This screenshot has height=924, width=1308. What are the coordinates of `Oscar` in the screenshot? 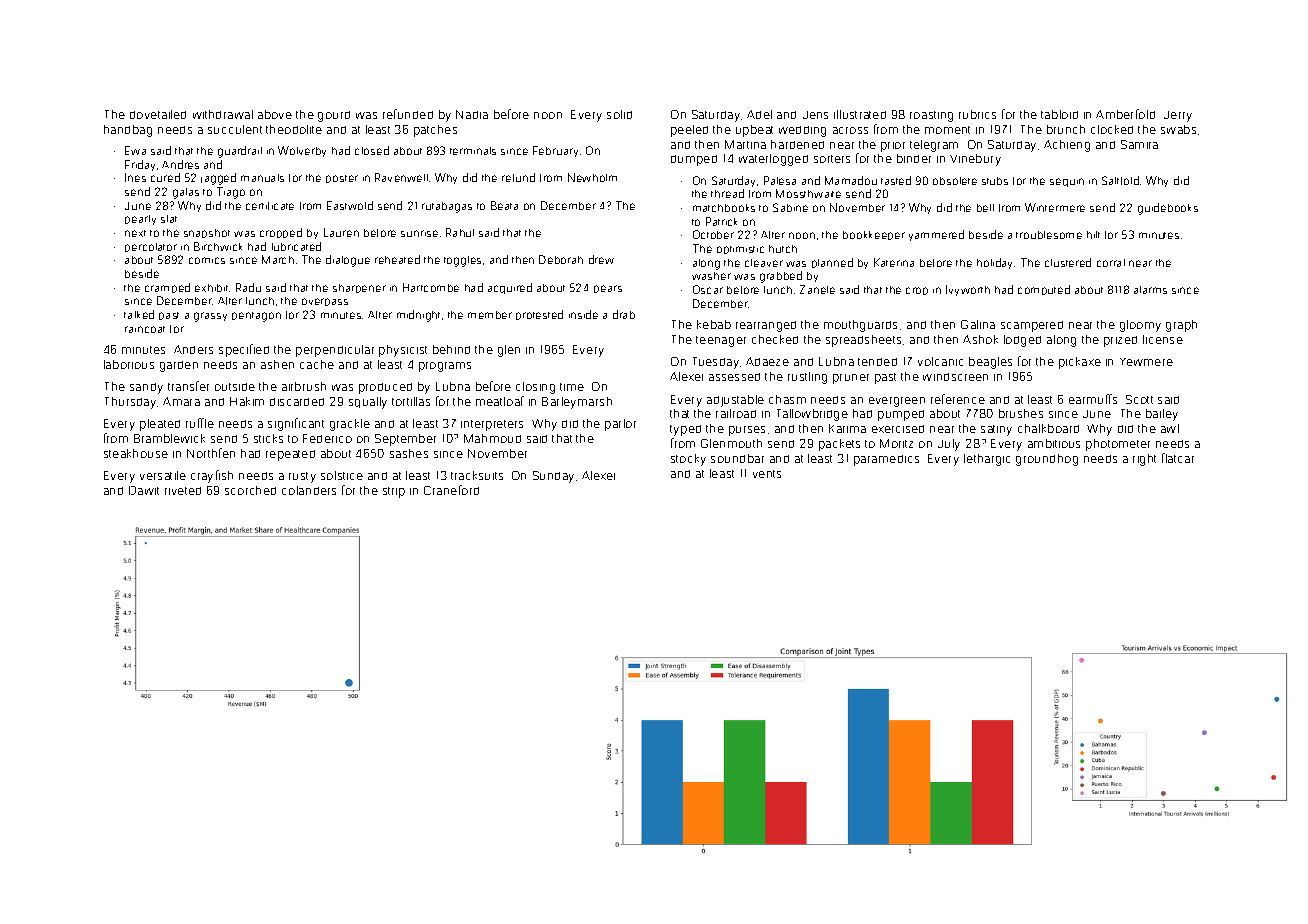 It's located at (708, 289).
